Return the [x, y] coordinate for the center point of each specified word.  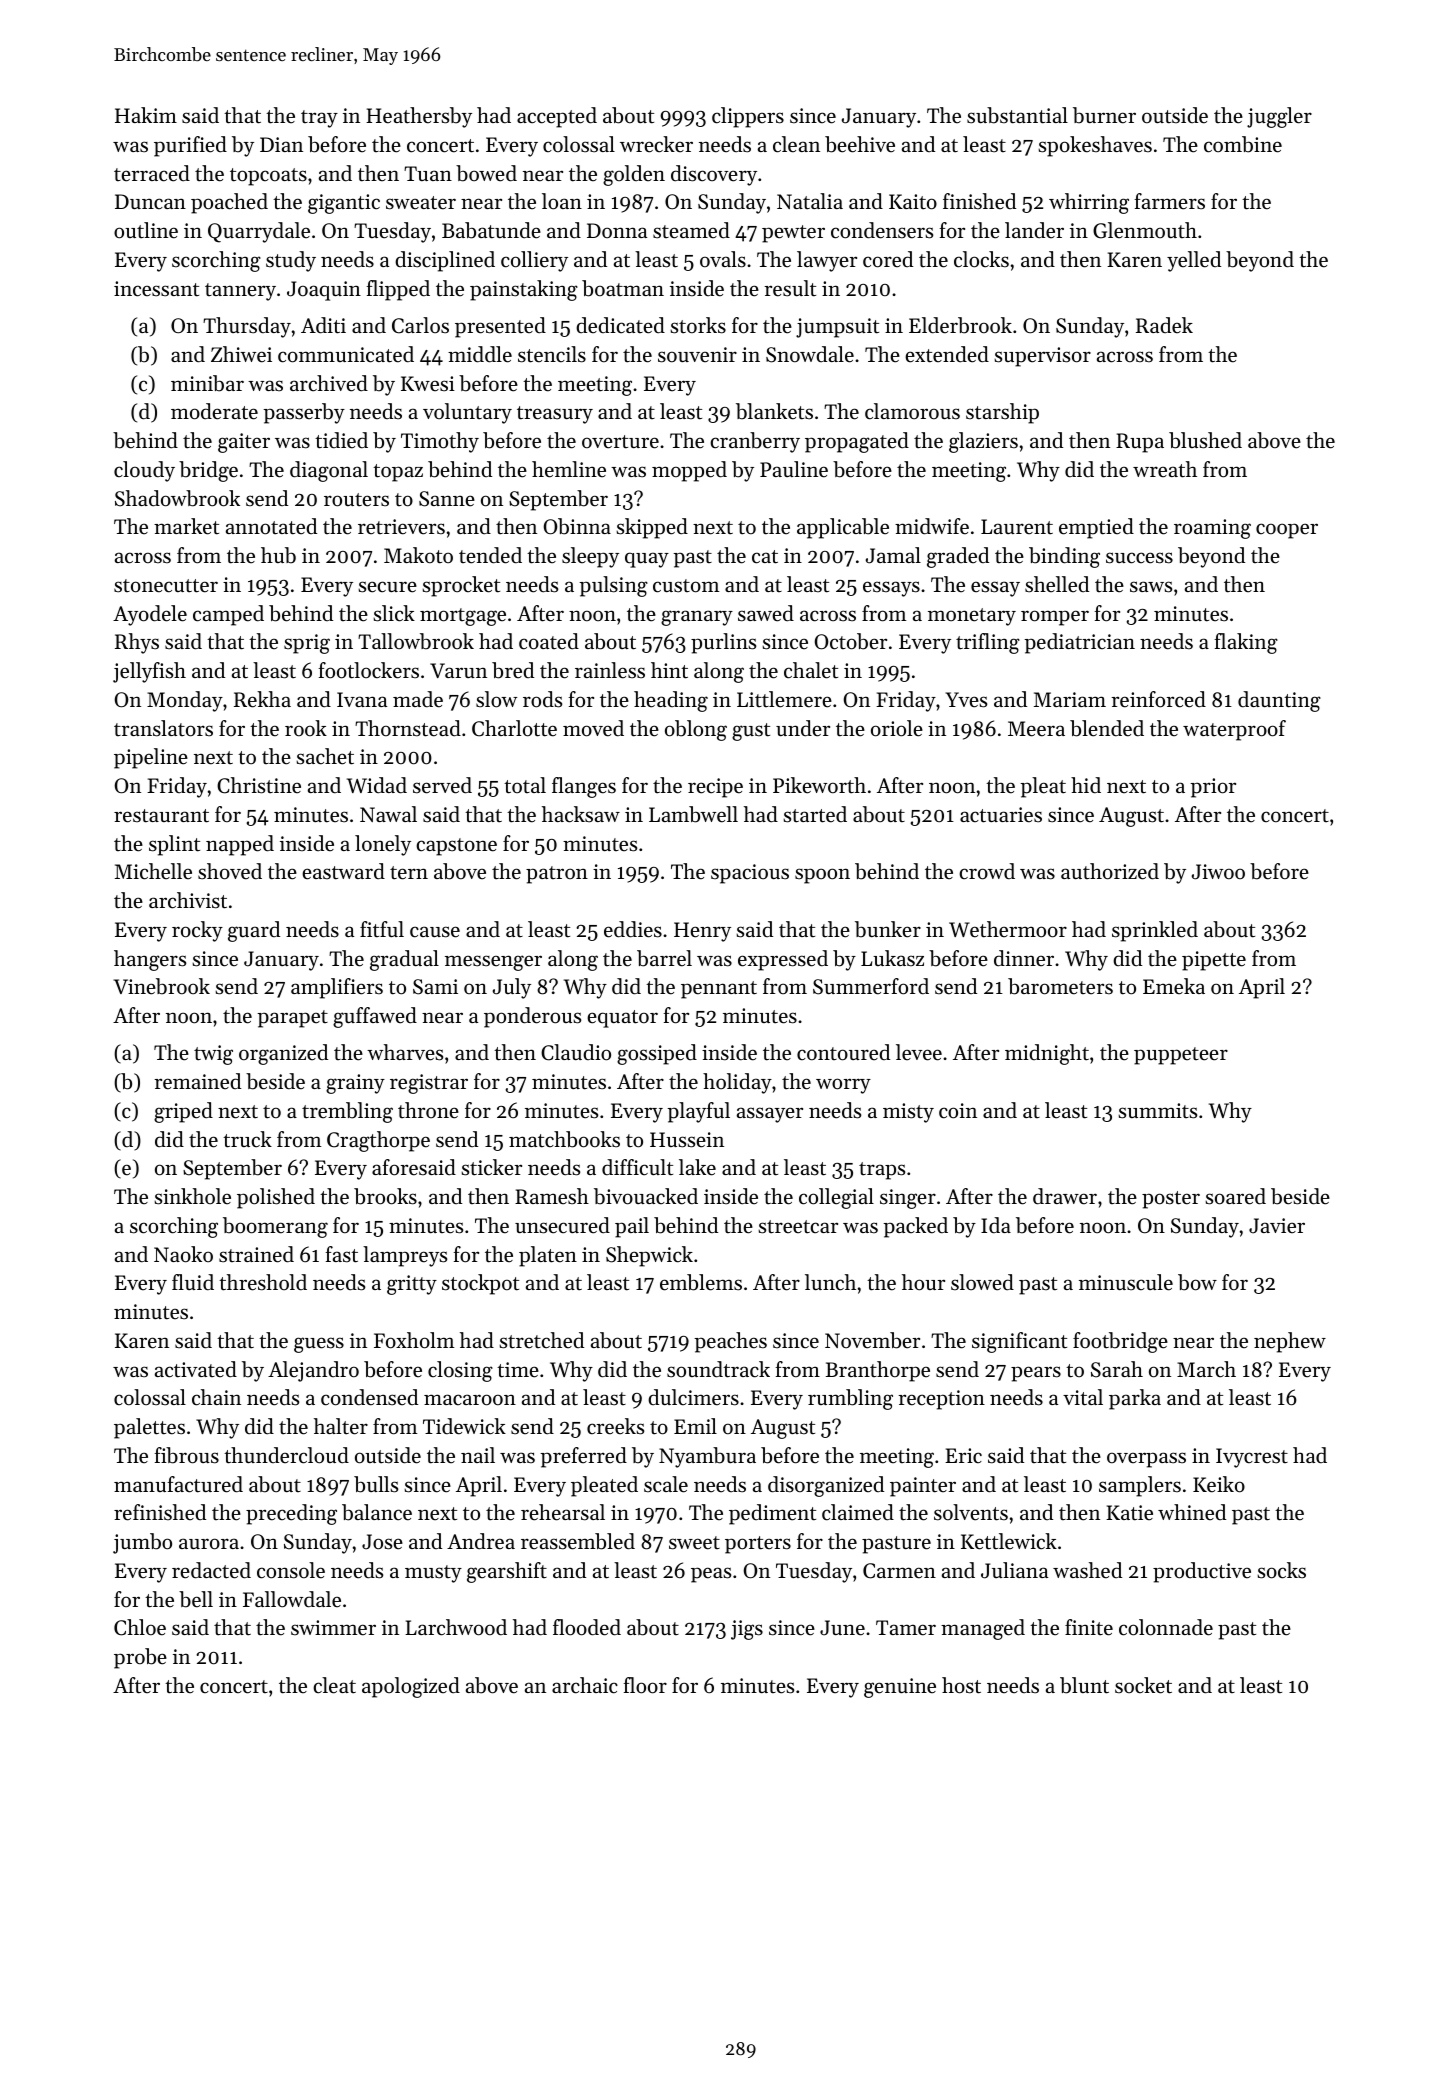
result [790, 288]
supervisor [1042, 357]
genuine [900, 1688]
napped [240, 845]
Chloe [140, 1627]
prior [1213, 788]
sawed [766, 613]
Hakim [146, 115]
